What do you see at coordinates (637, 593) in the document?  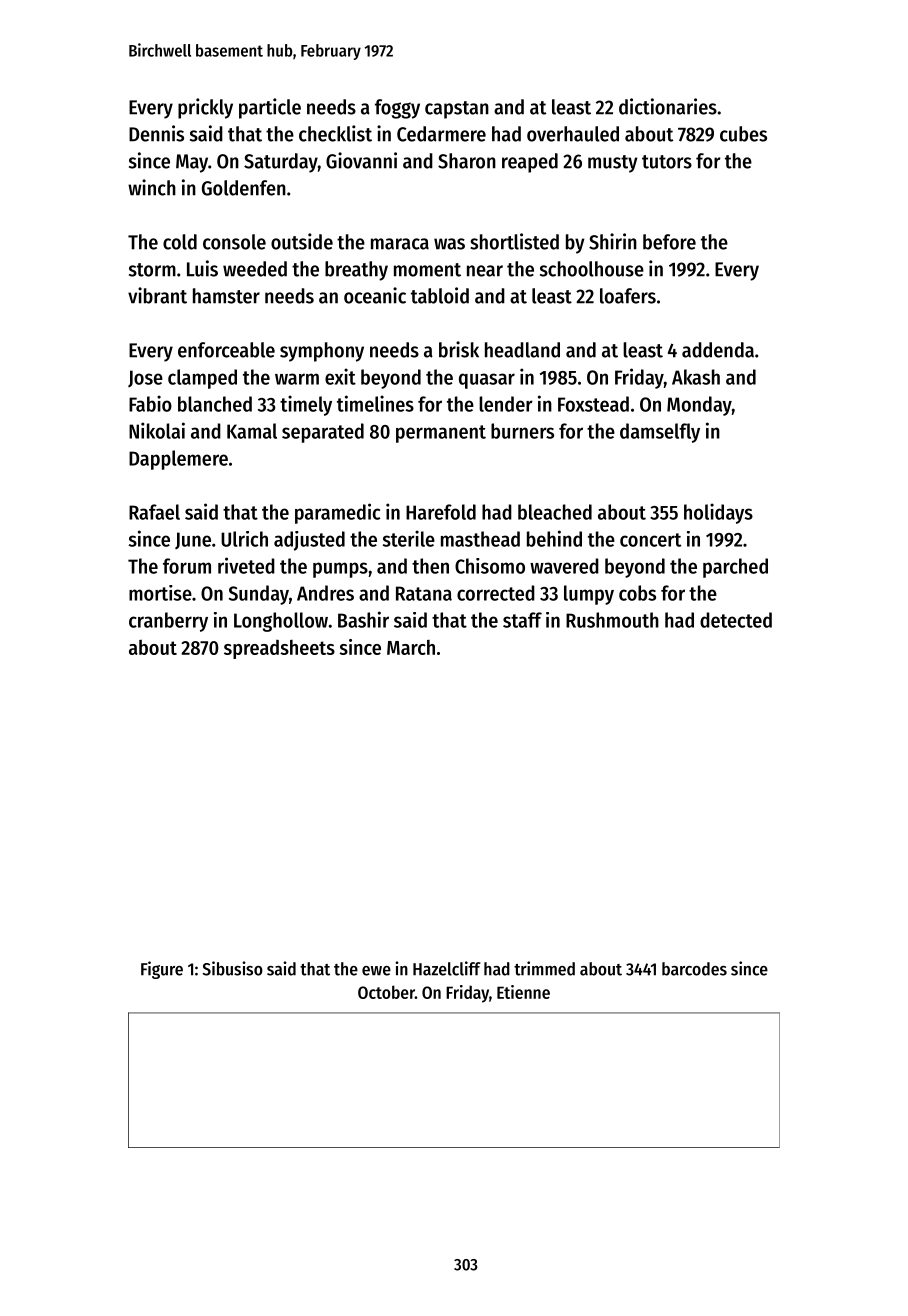 I see `cobs` at bounding box center [637, 593].
